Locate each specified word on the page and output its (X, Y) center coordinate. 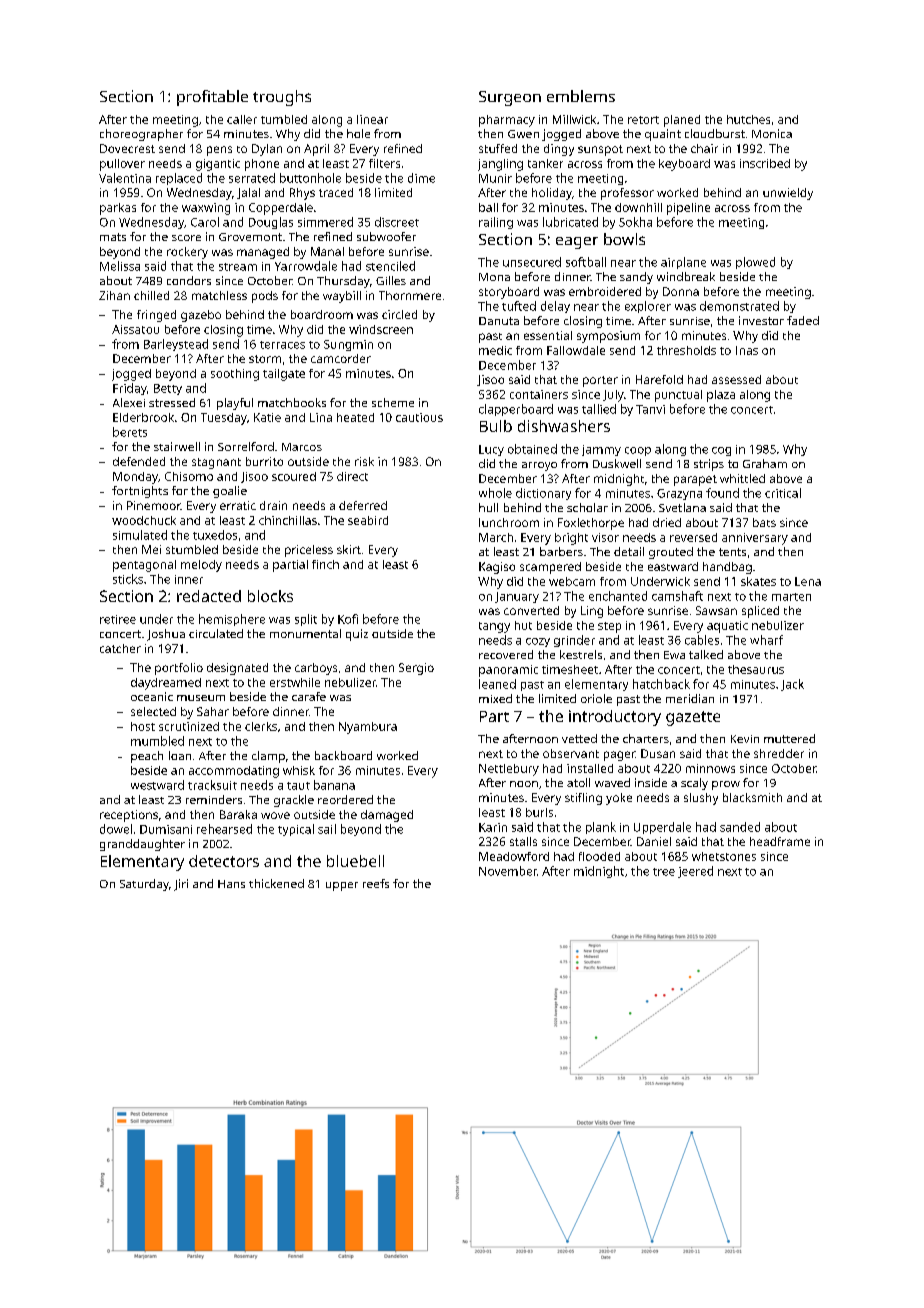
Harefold (659, 379)
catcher (120, 648)
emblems (581, 96)
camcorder (341, 358)
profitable (212, 98)
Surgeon (510, 98)
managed (263, 253)
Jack (792, 685)
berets (130, 432)
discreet (397, 222)
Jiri (181, 885)
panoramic (508, 671)
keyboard (684, 165)
